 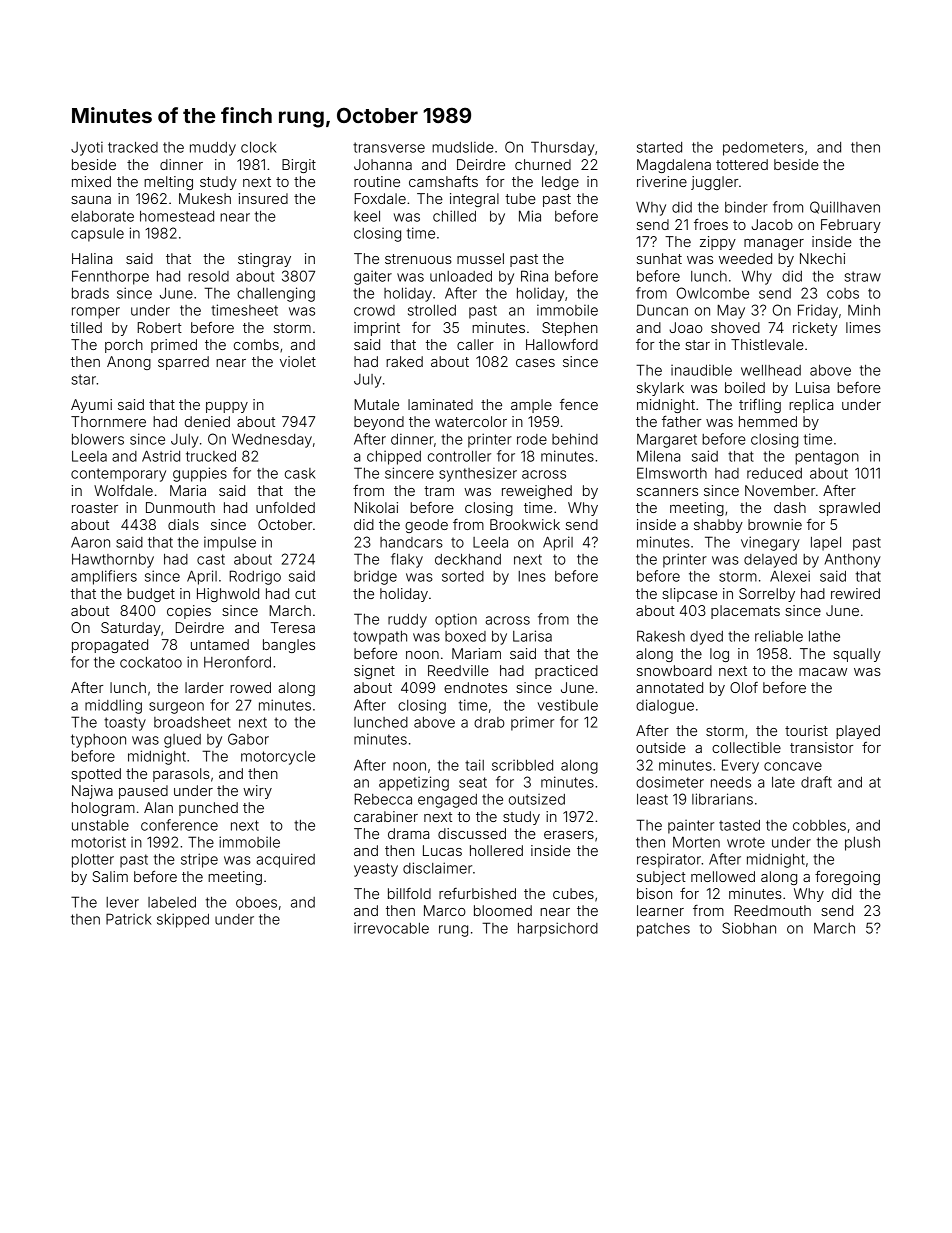 I want to click on pedometers, so click(x=763, y=149).
